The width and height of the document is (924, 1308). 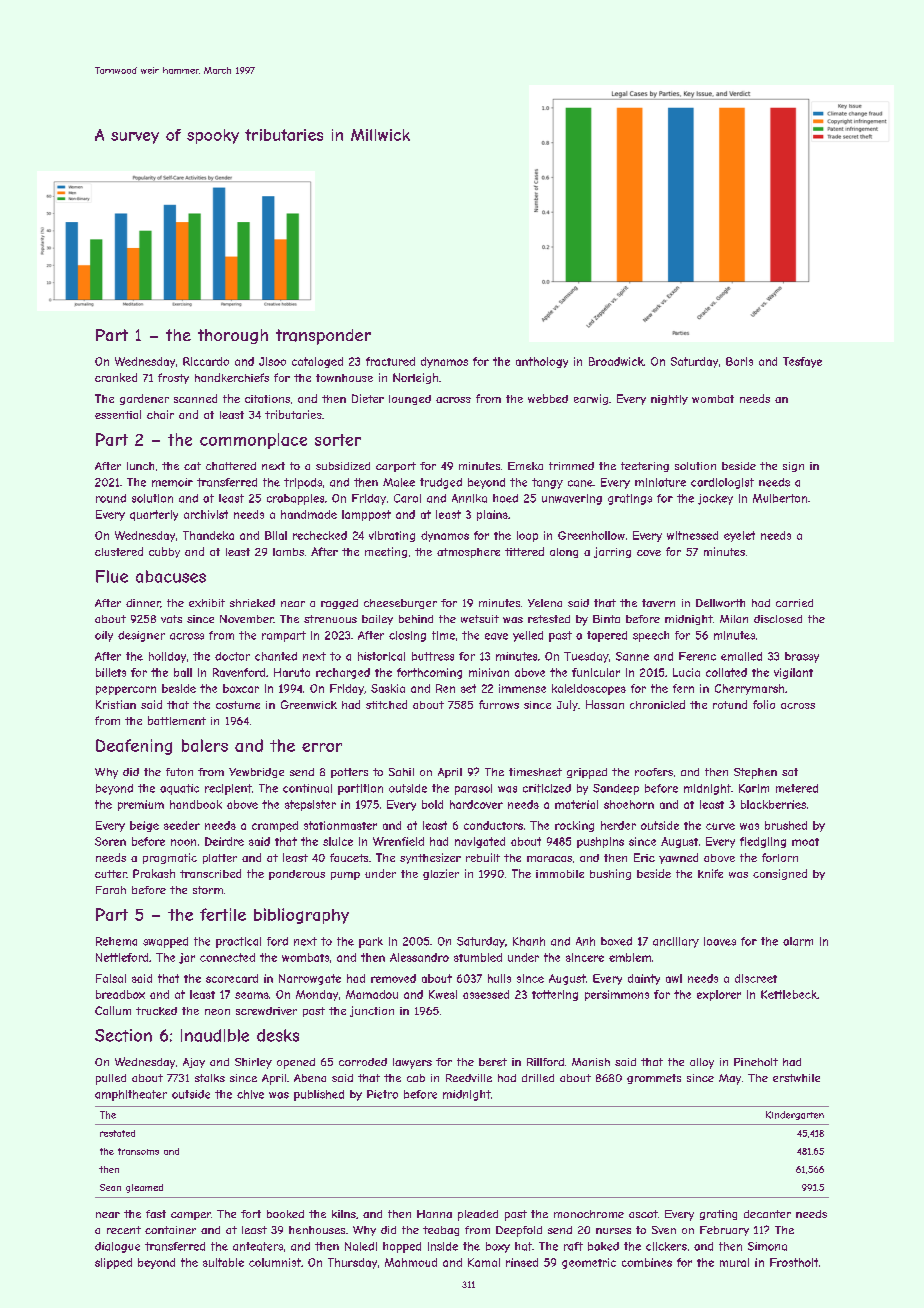 I want to click on slipped, so click(x=113, y=1263).
